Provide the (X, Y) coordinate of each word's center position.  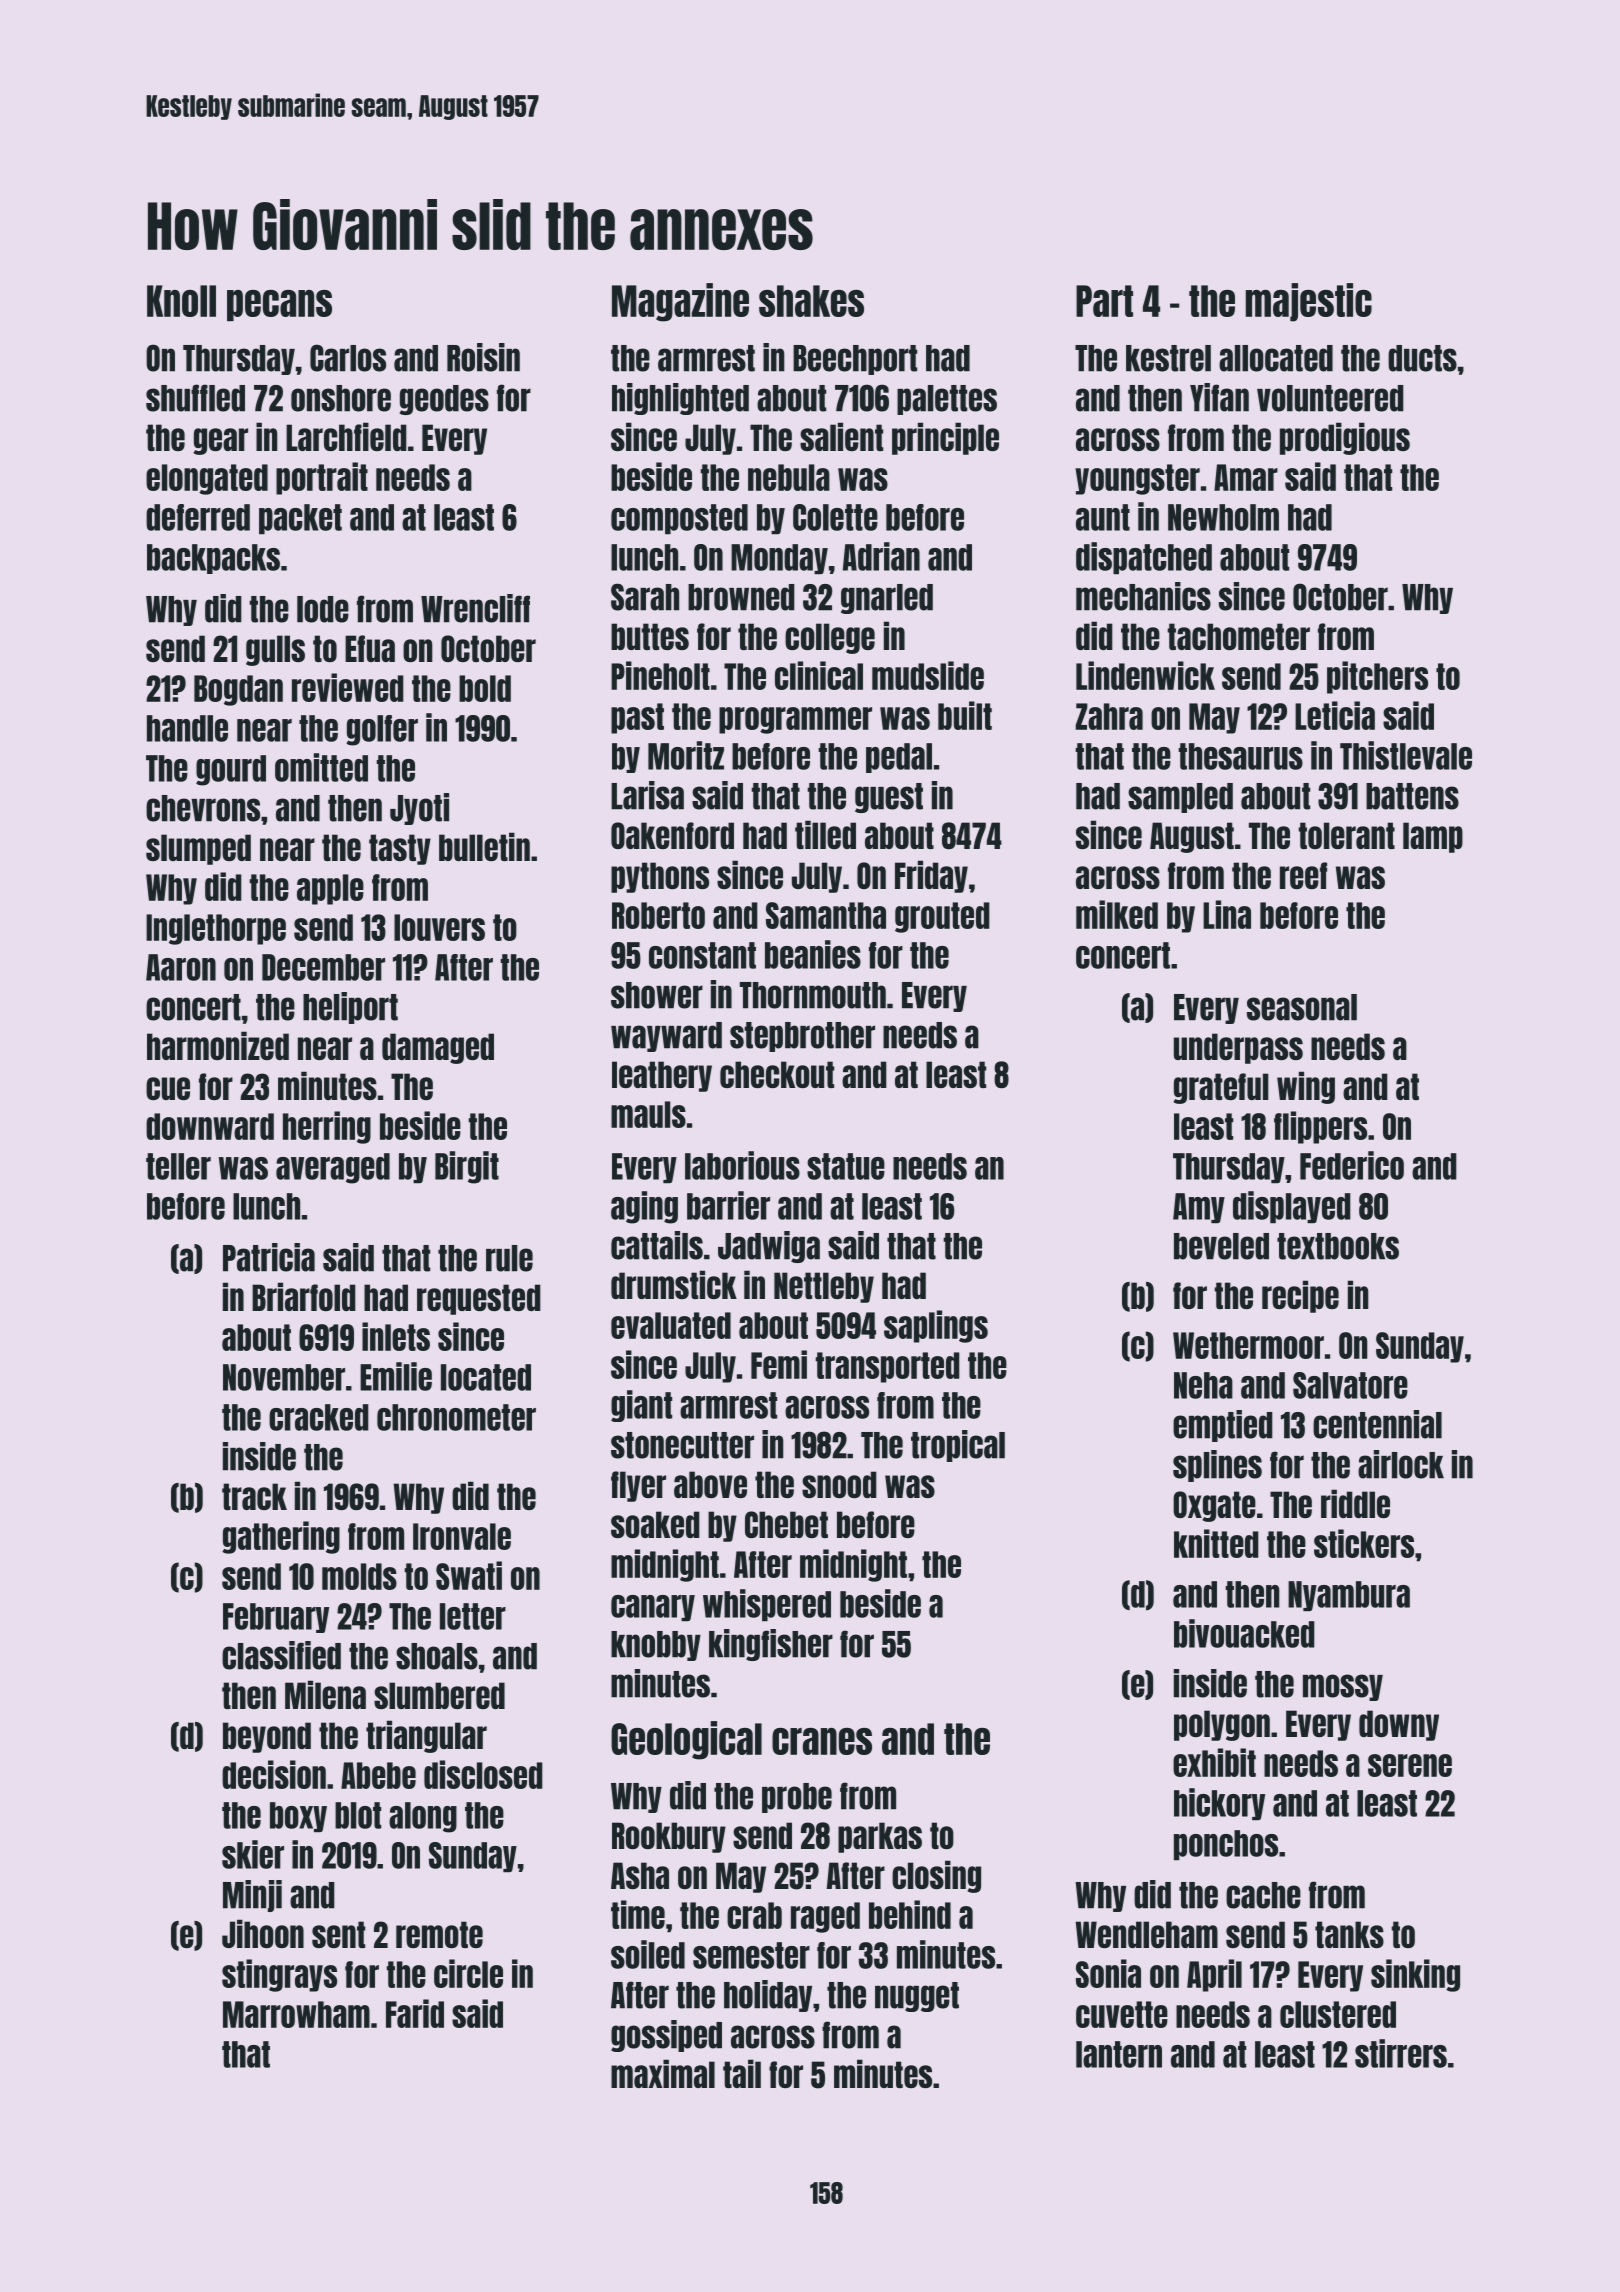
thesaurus (1240, 756)
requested (479, 1299)
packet (300, 519)
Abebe (378, 1775)
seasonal (1302, 1007)
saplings (936, 1326)
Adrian (881, 556)
